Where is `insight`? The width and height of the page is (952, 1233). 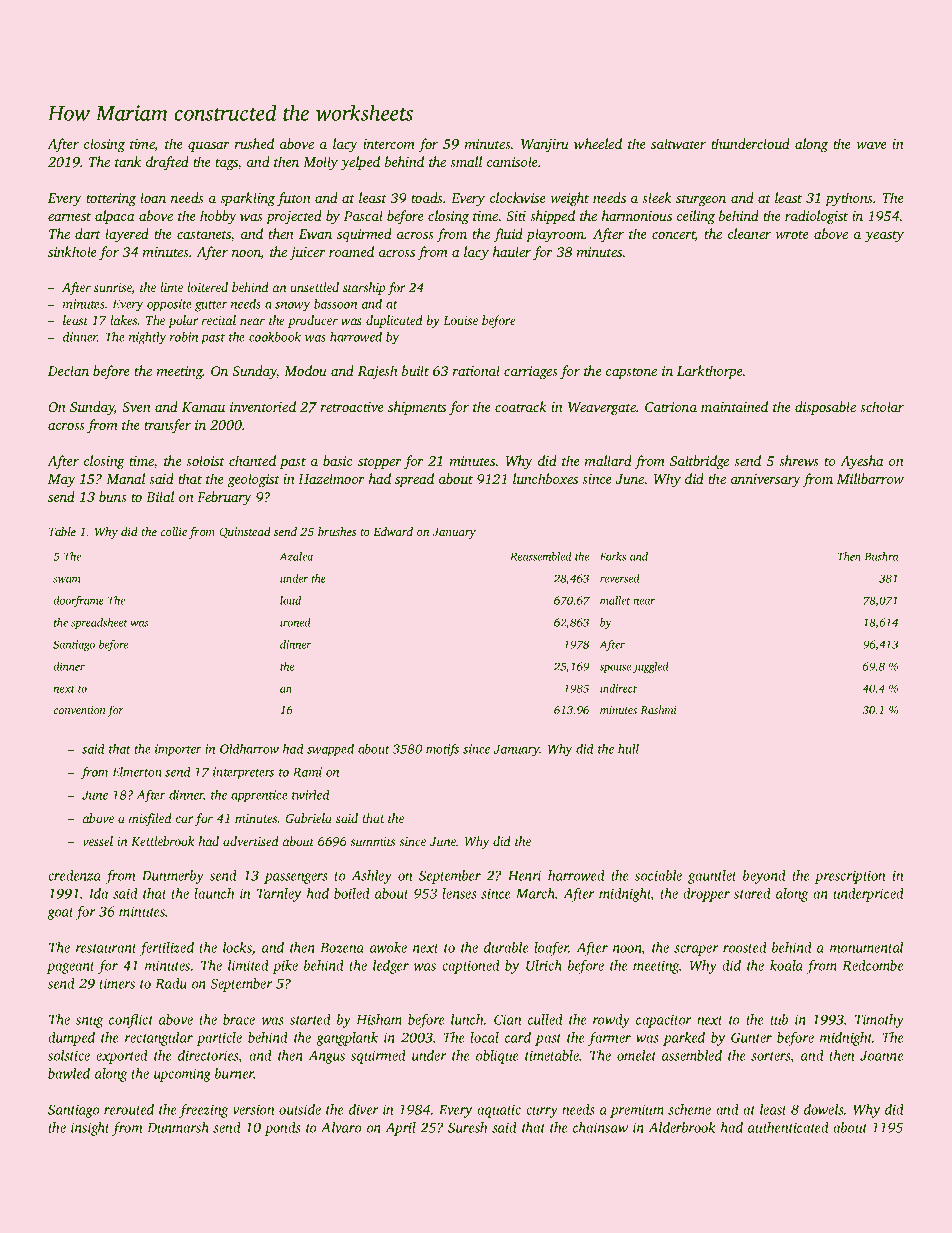 insight is located at coordinates (90, 1129).
